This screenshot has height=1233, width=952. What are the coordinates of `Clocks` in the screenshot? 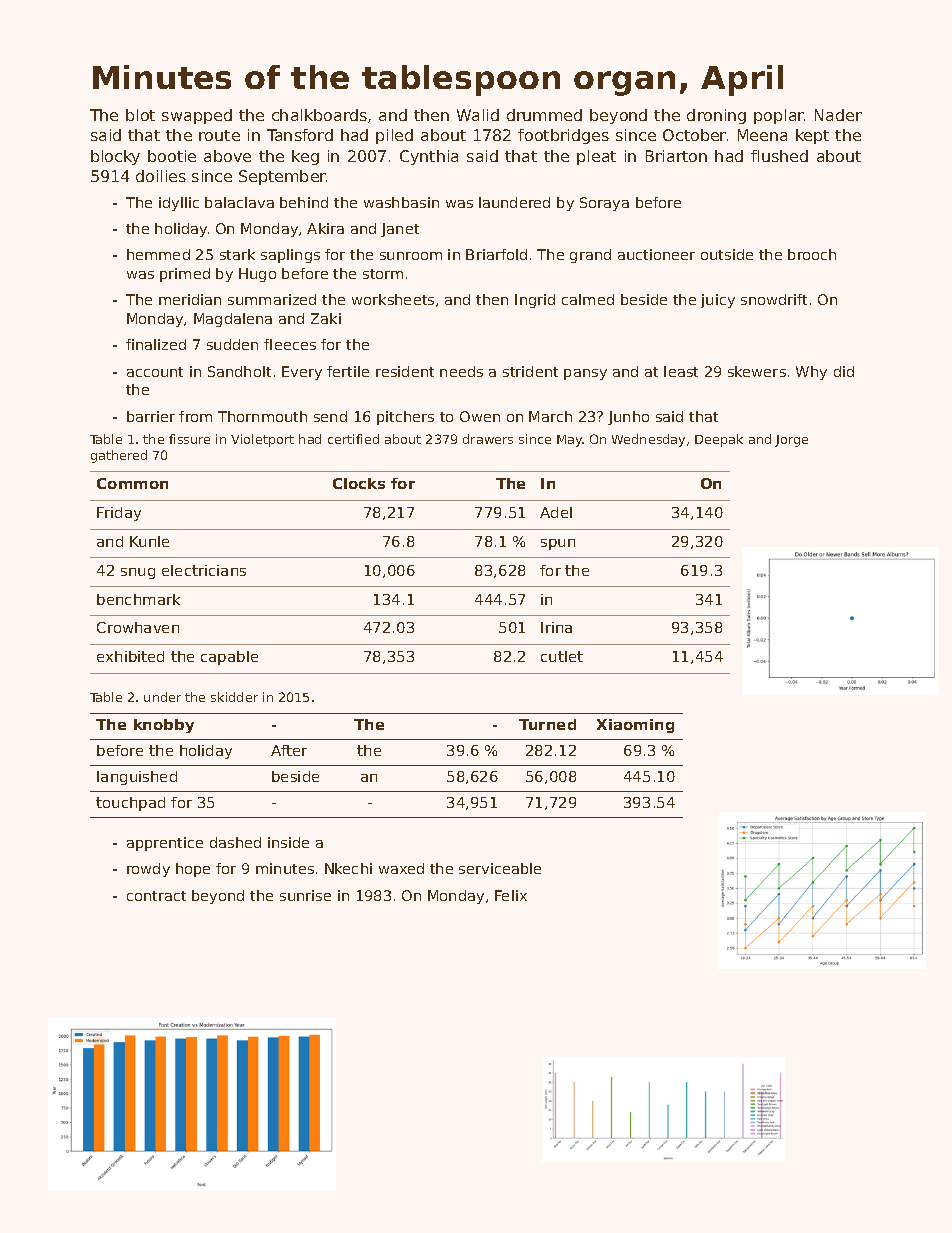 It's located at (359, 483).
